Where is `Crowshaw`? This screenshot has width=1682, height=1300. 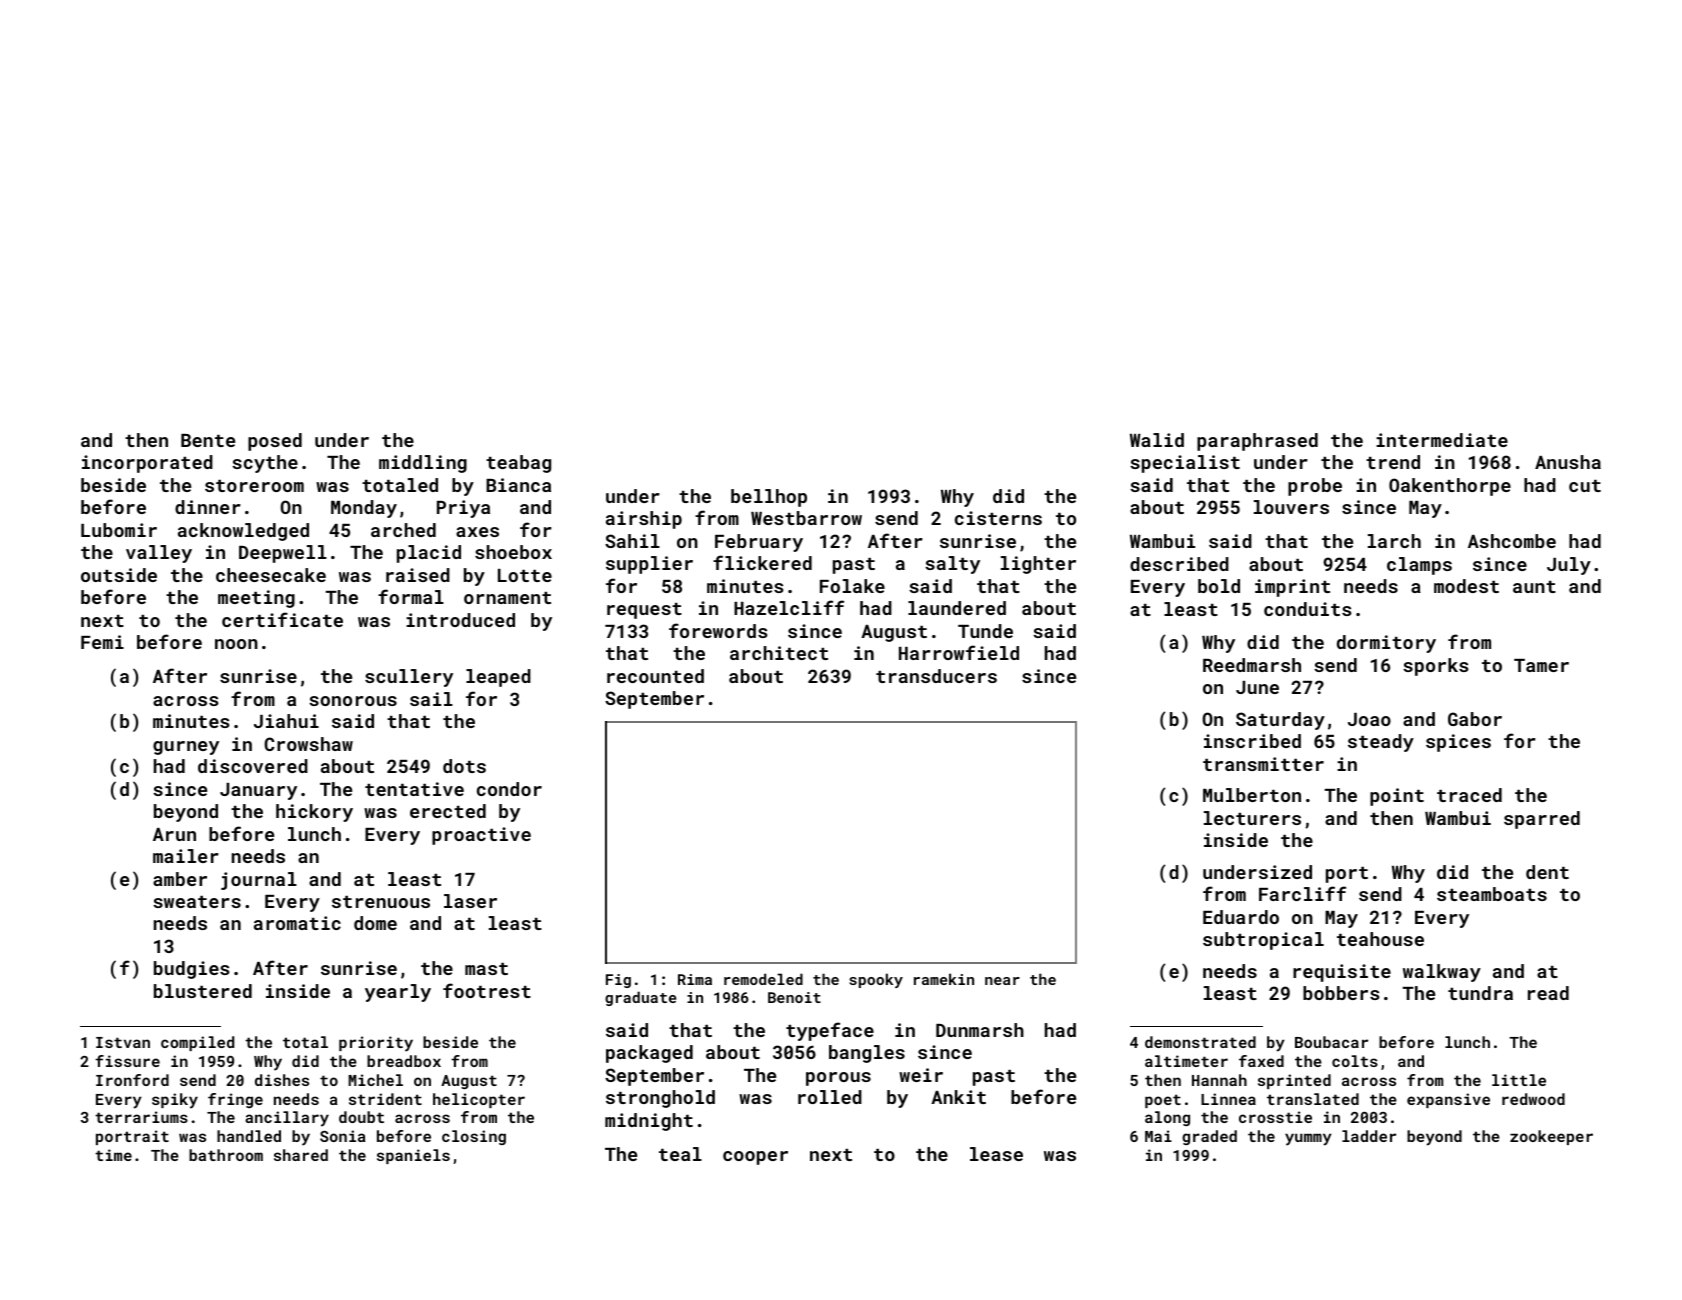 Crowshaw is located at coordinates (308, 744).
